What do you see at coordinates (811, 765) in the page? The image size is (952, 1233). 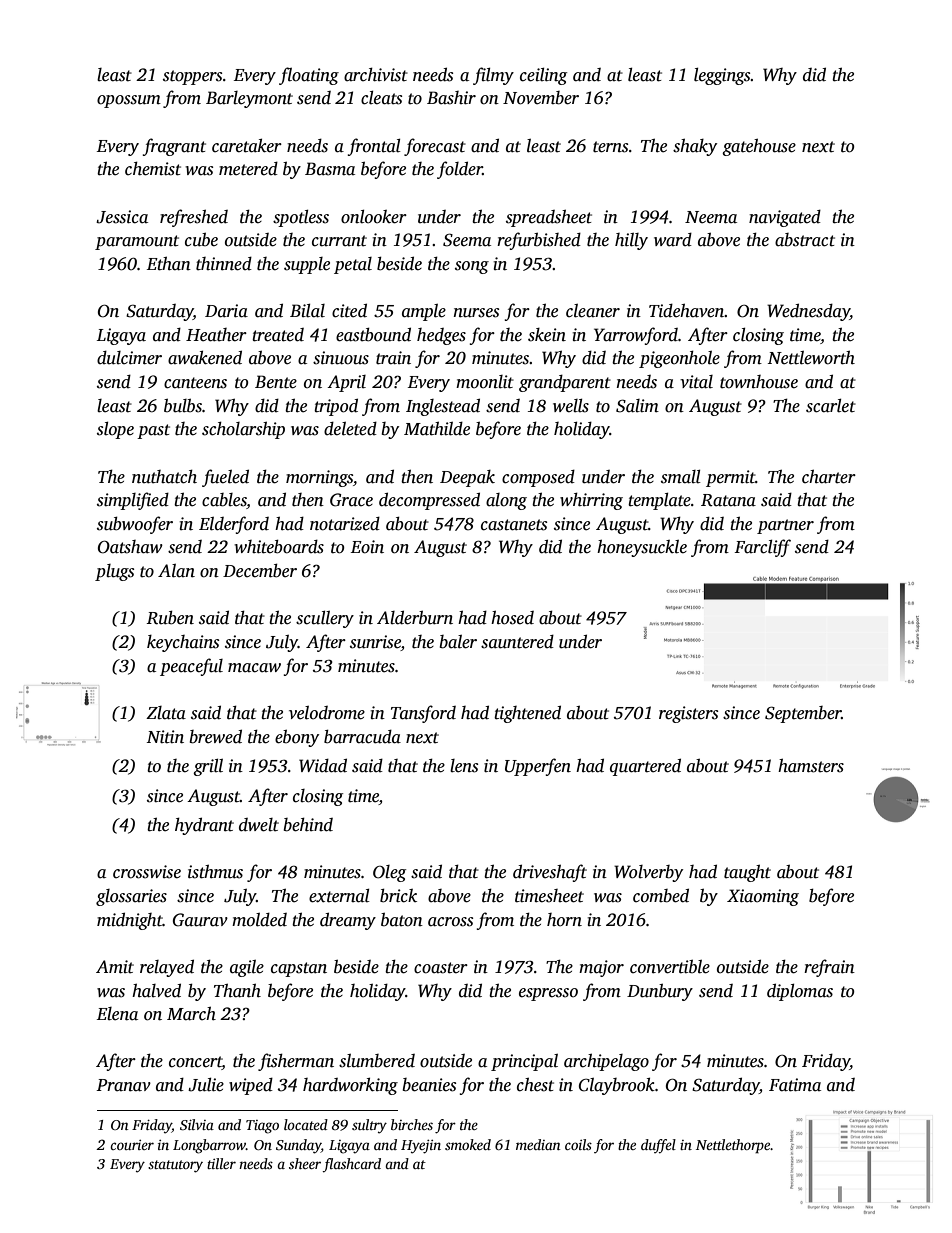 I see `hamsters` at bounding box center [811, 765].
